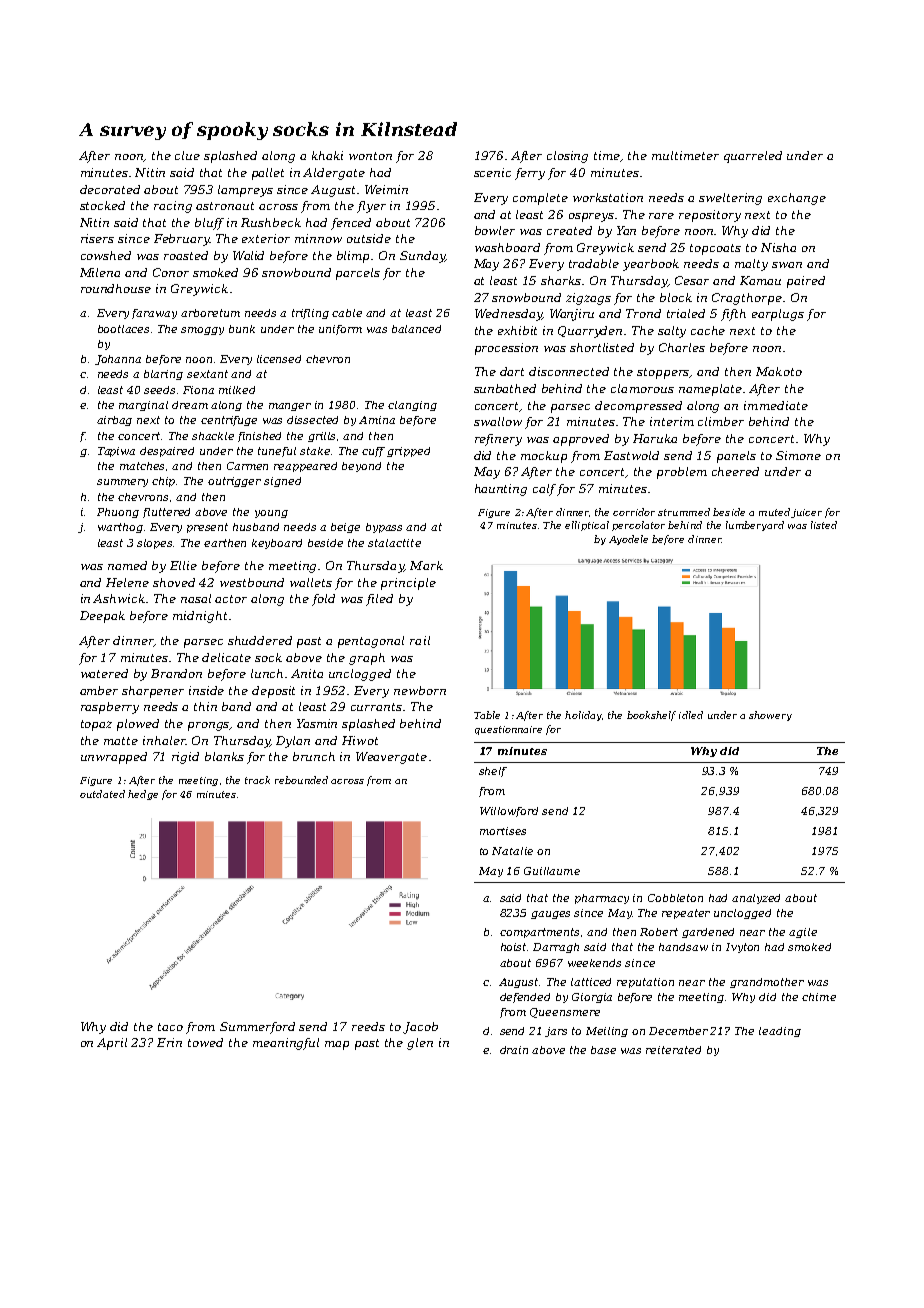 The image size is (924, 1308). Describe the element at coordinates (187, 155) in the document. I see `clue` at that location.
